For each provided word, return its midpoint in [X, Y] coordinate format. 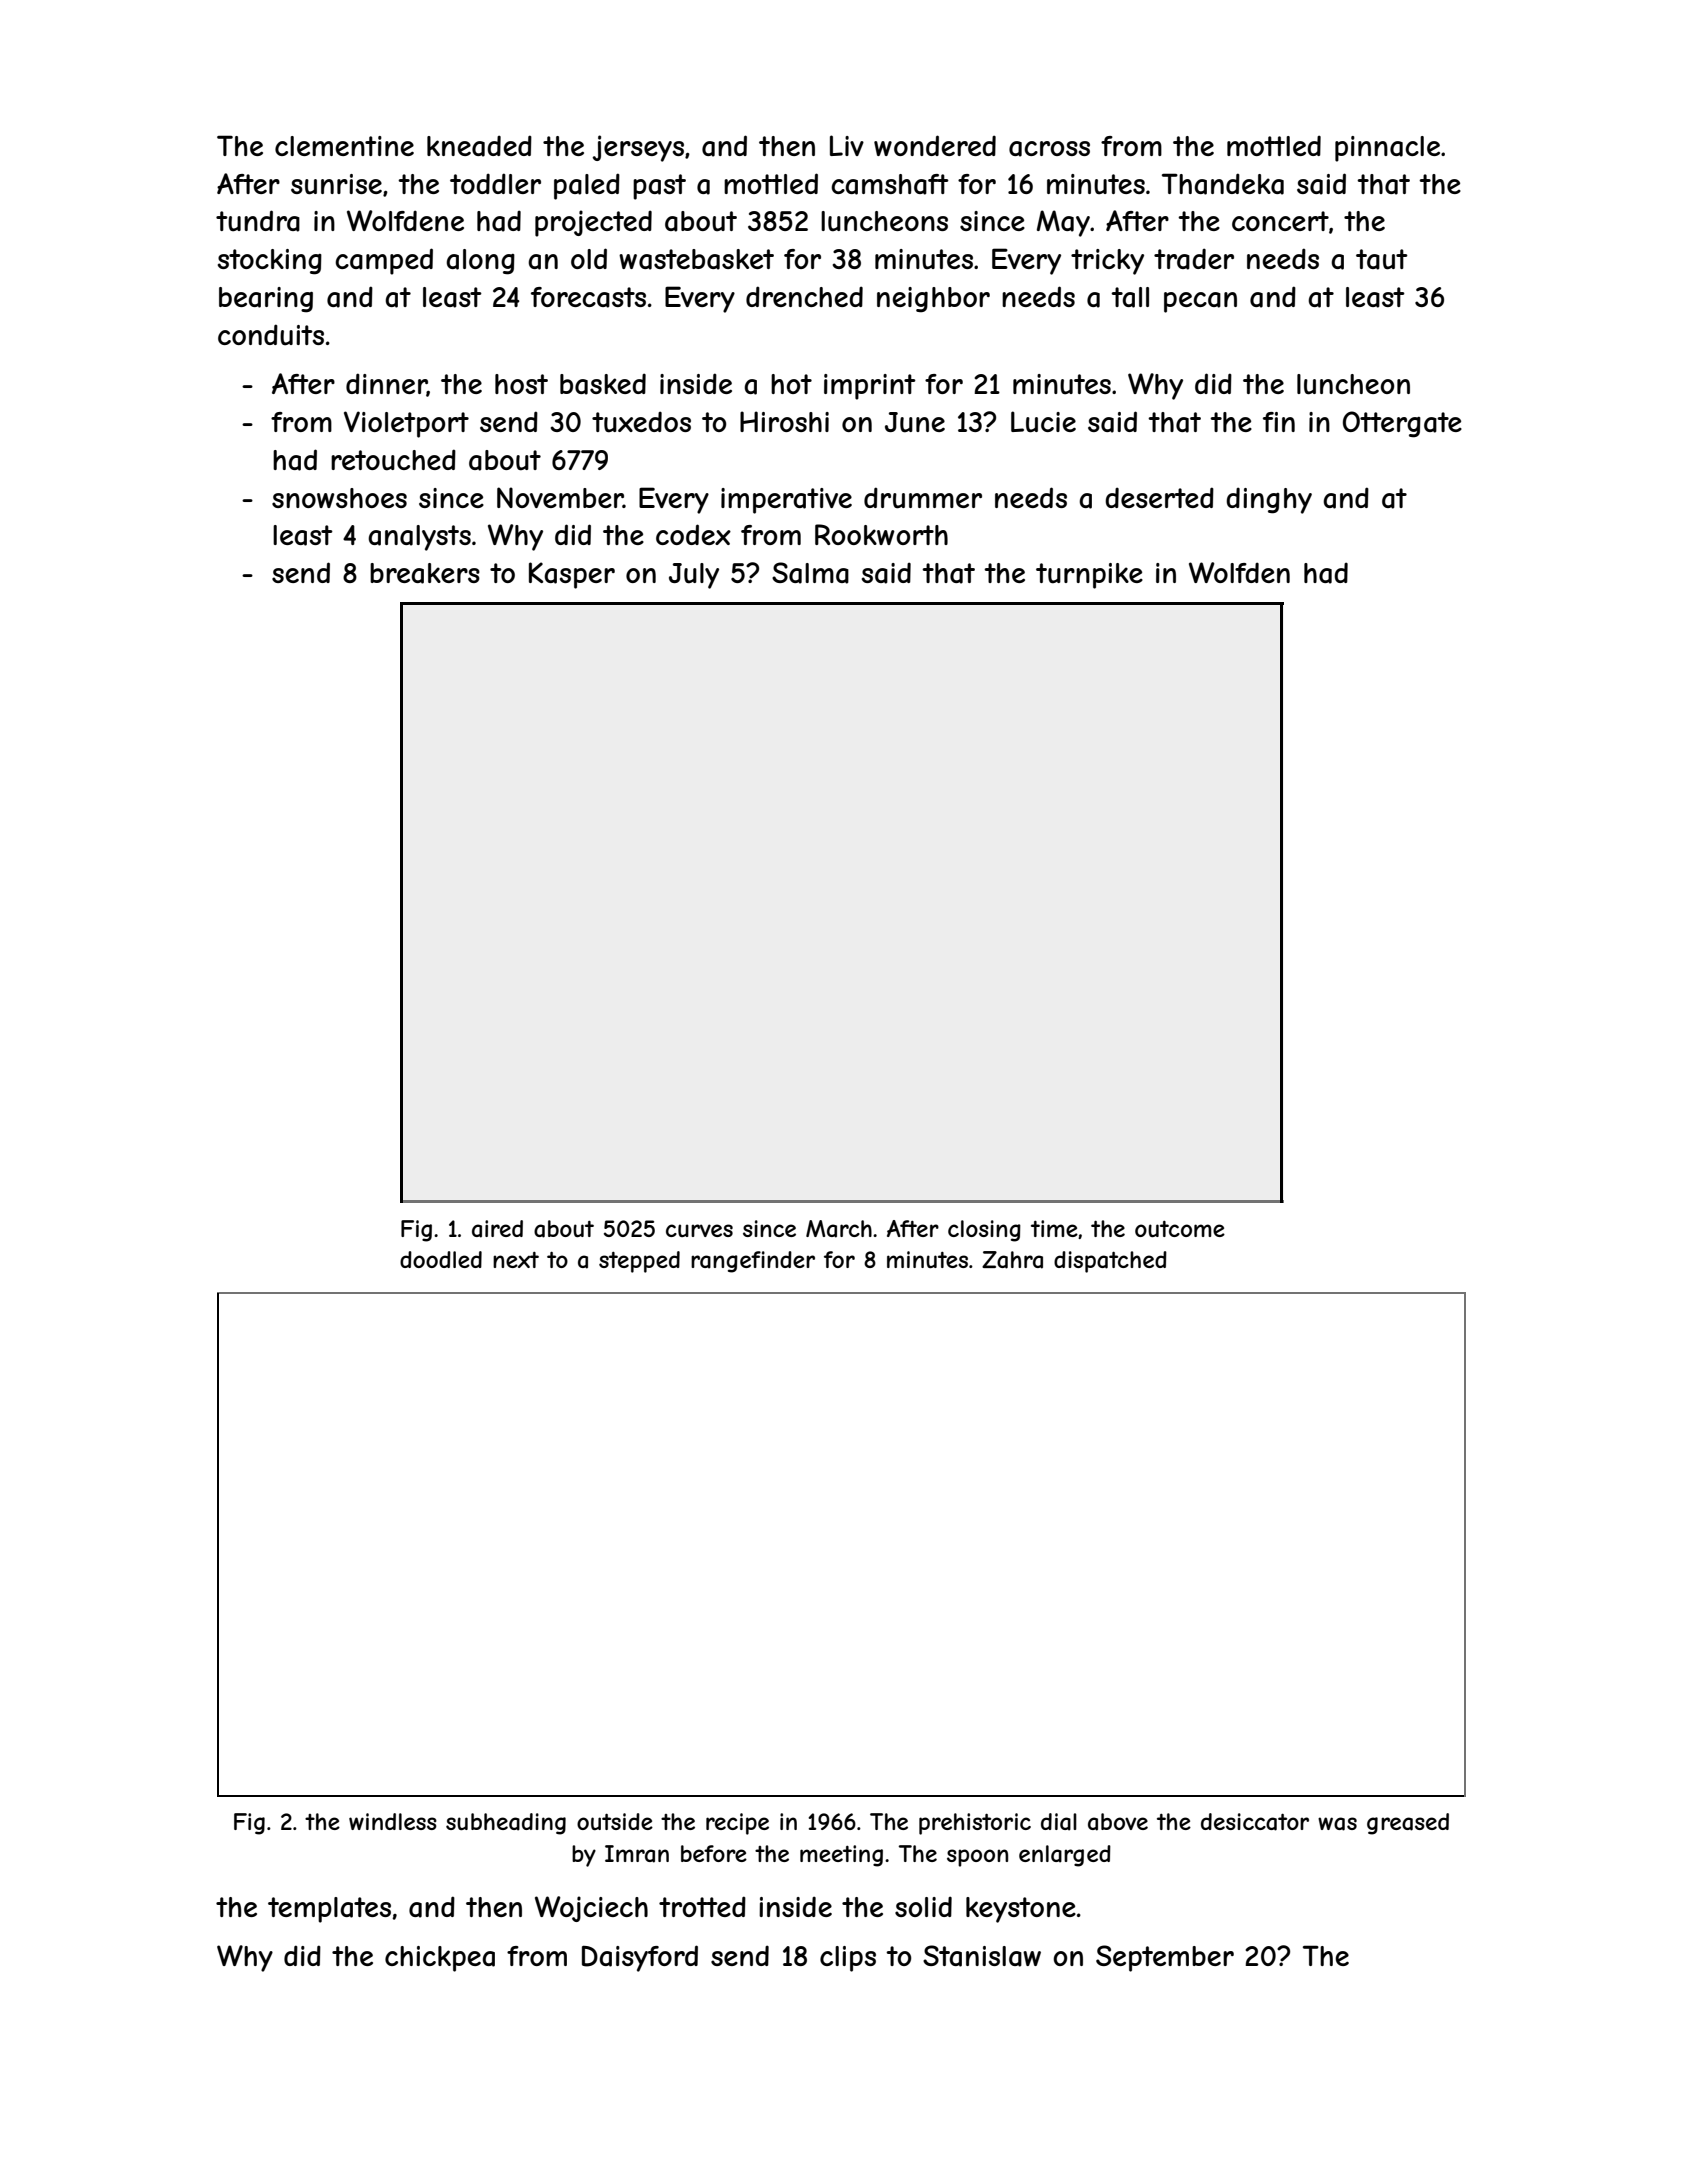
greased [1408, 1824]
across [1049, 149]
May [1063, 223]
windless [393, 1821]
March [839, 1229]
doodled [441, 1259]
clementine [344, 146]
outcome [1180, 1229]
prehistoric [975, 1824]
